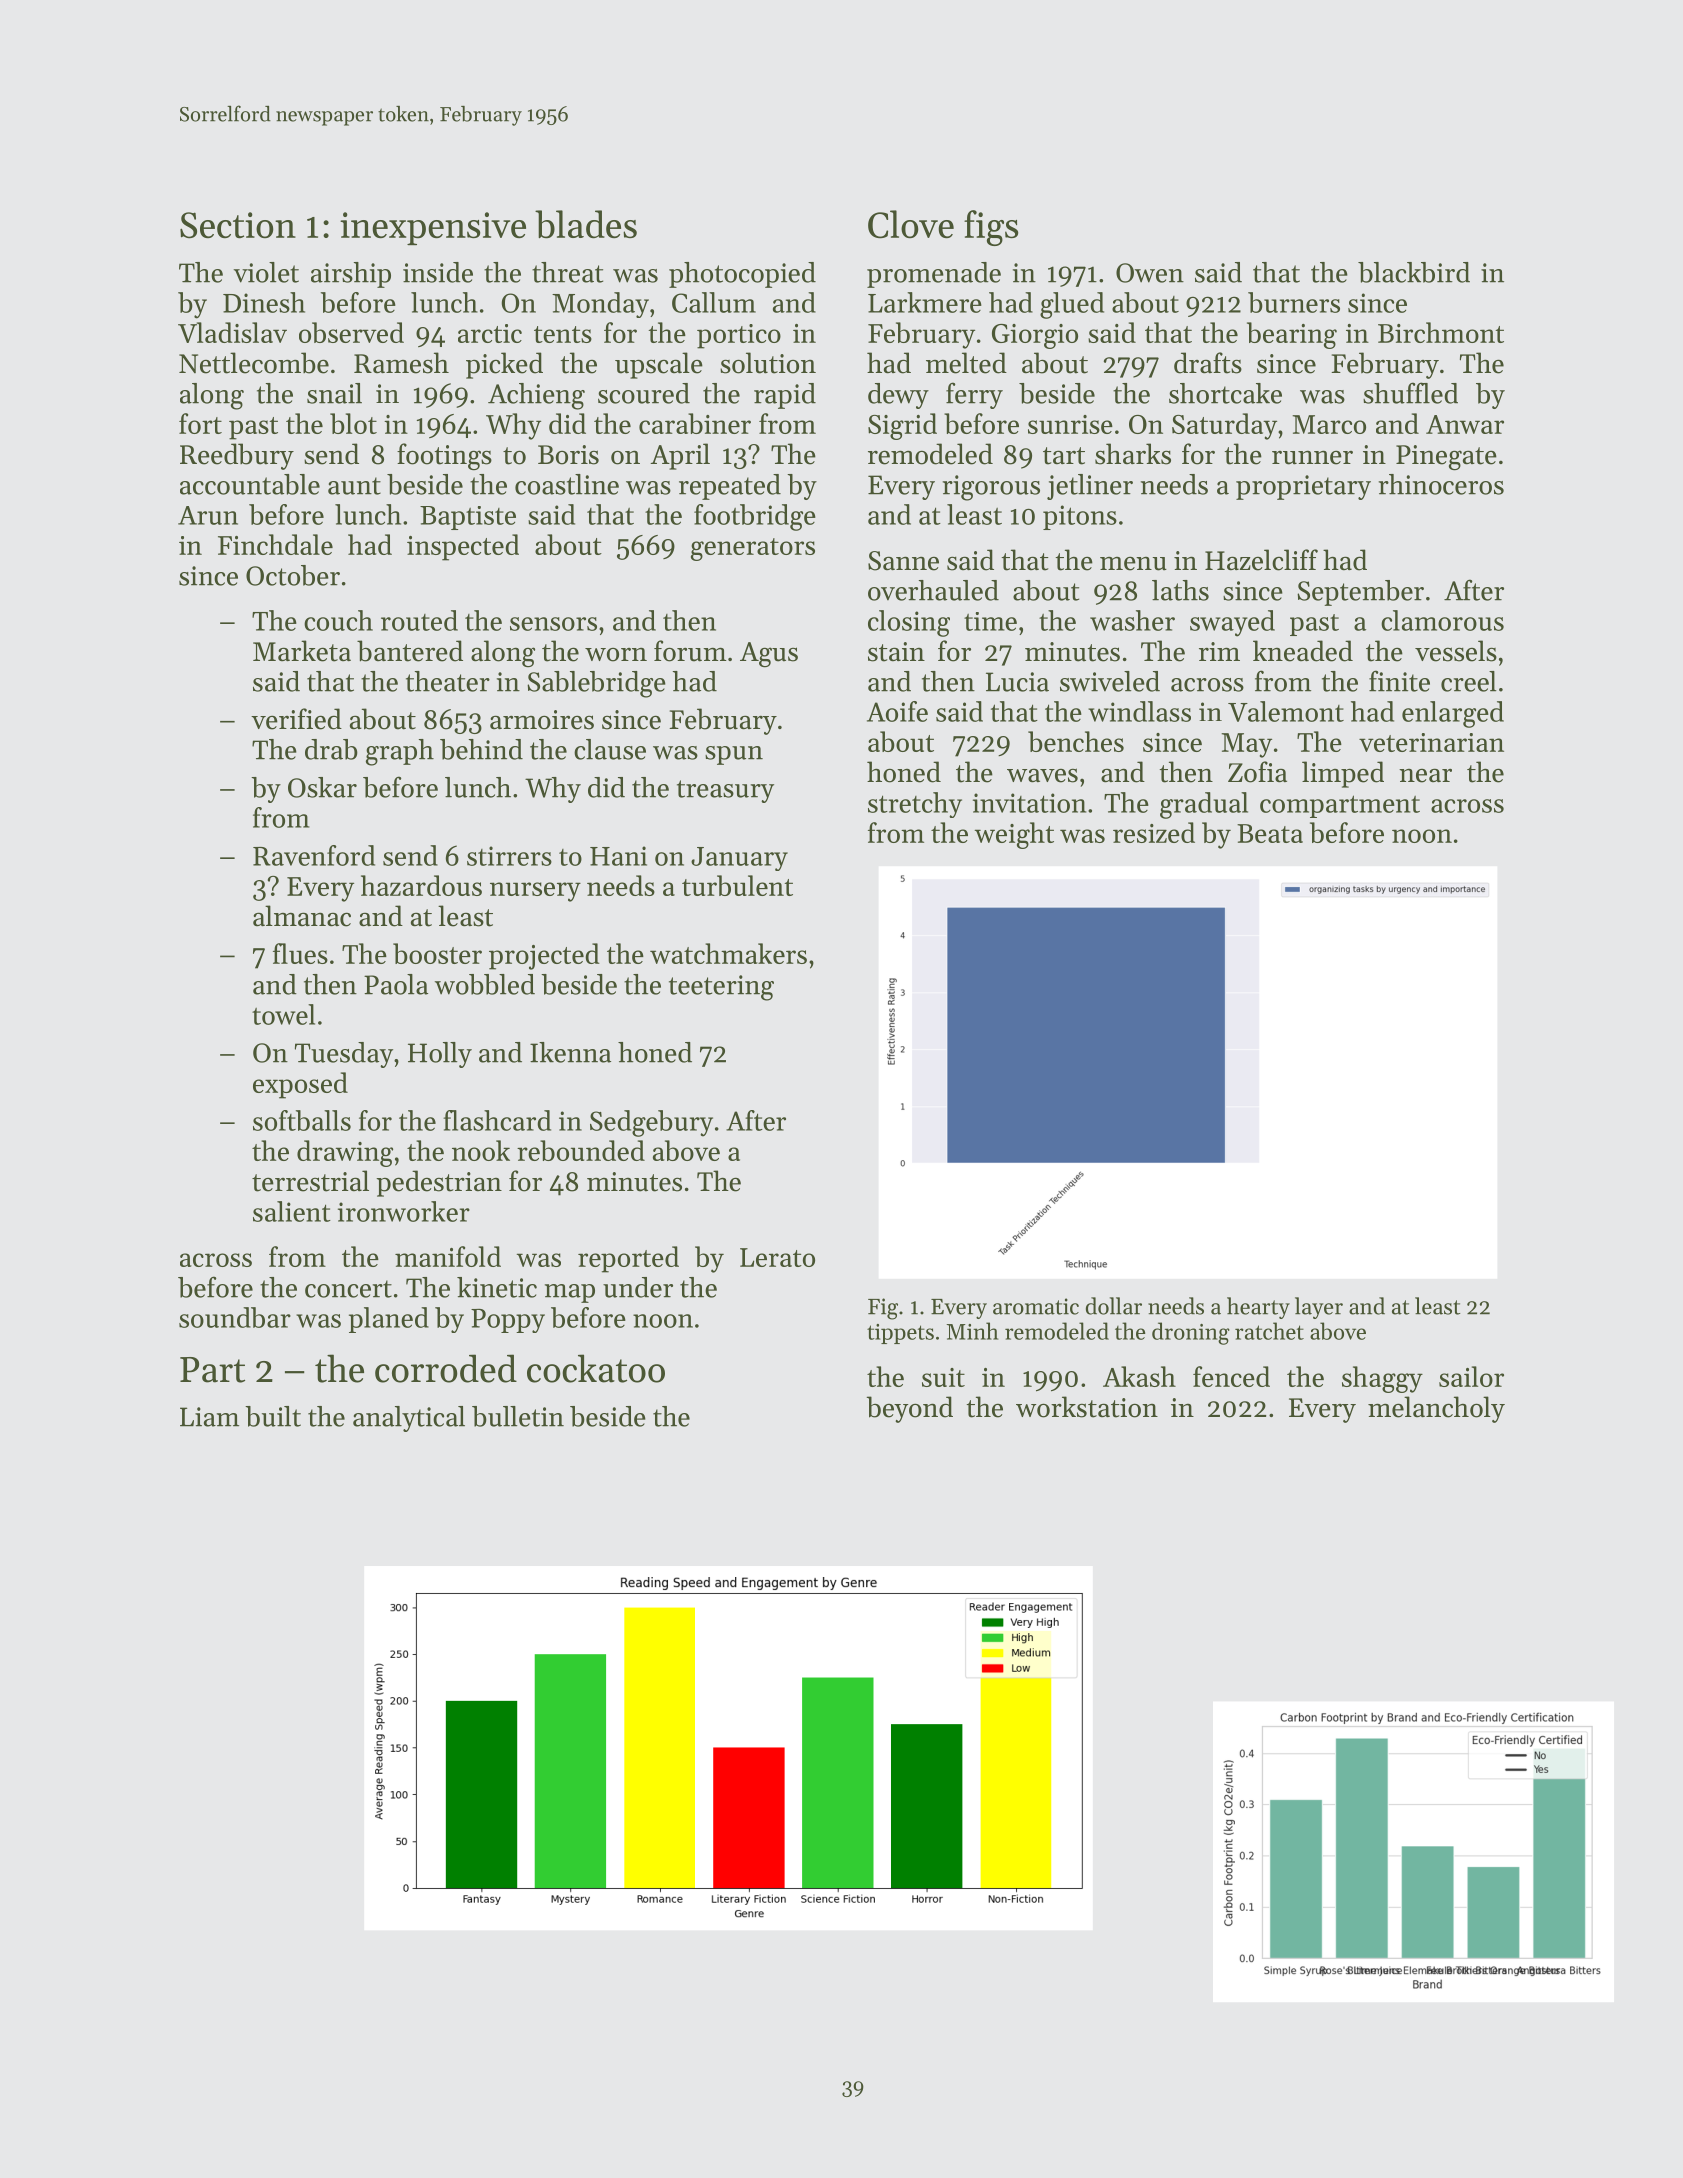  Describe the element at coordinates (651, 1123) in the screenshot. I see `Sedgebury` at that location.
